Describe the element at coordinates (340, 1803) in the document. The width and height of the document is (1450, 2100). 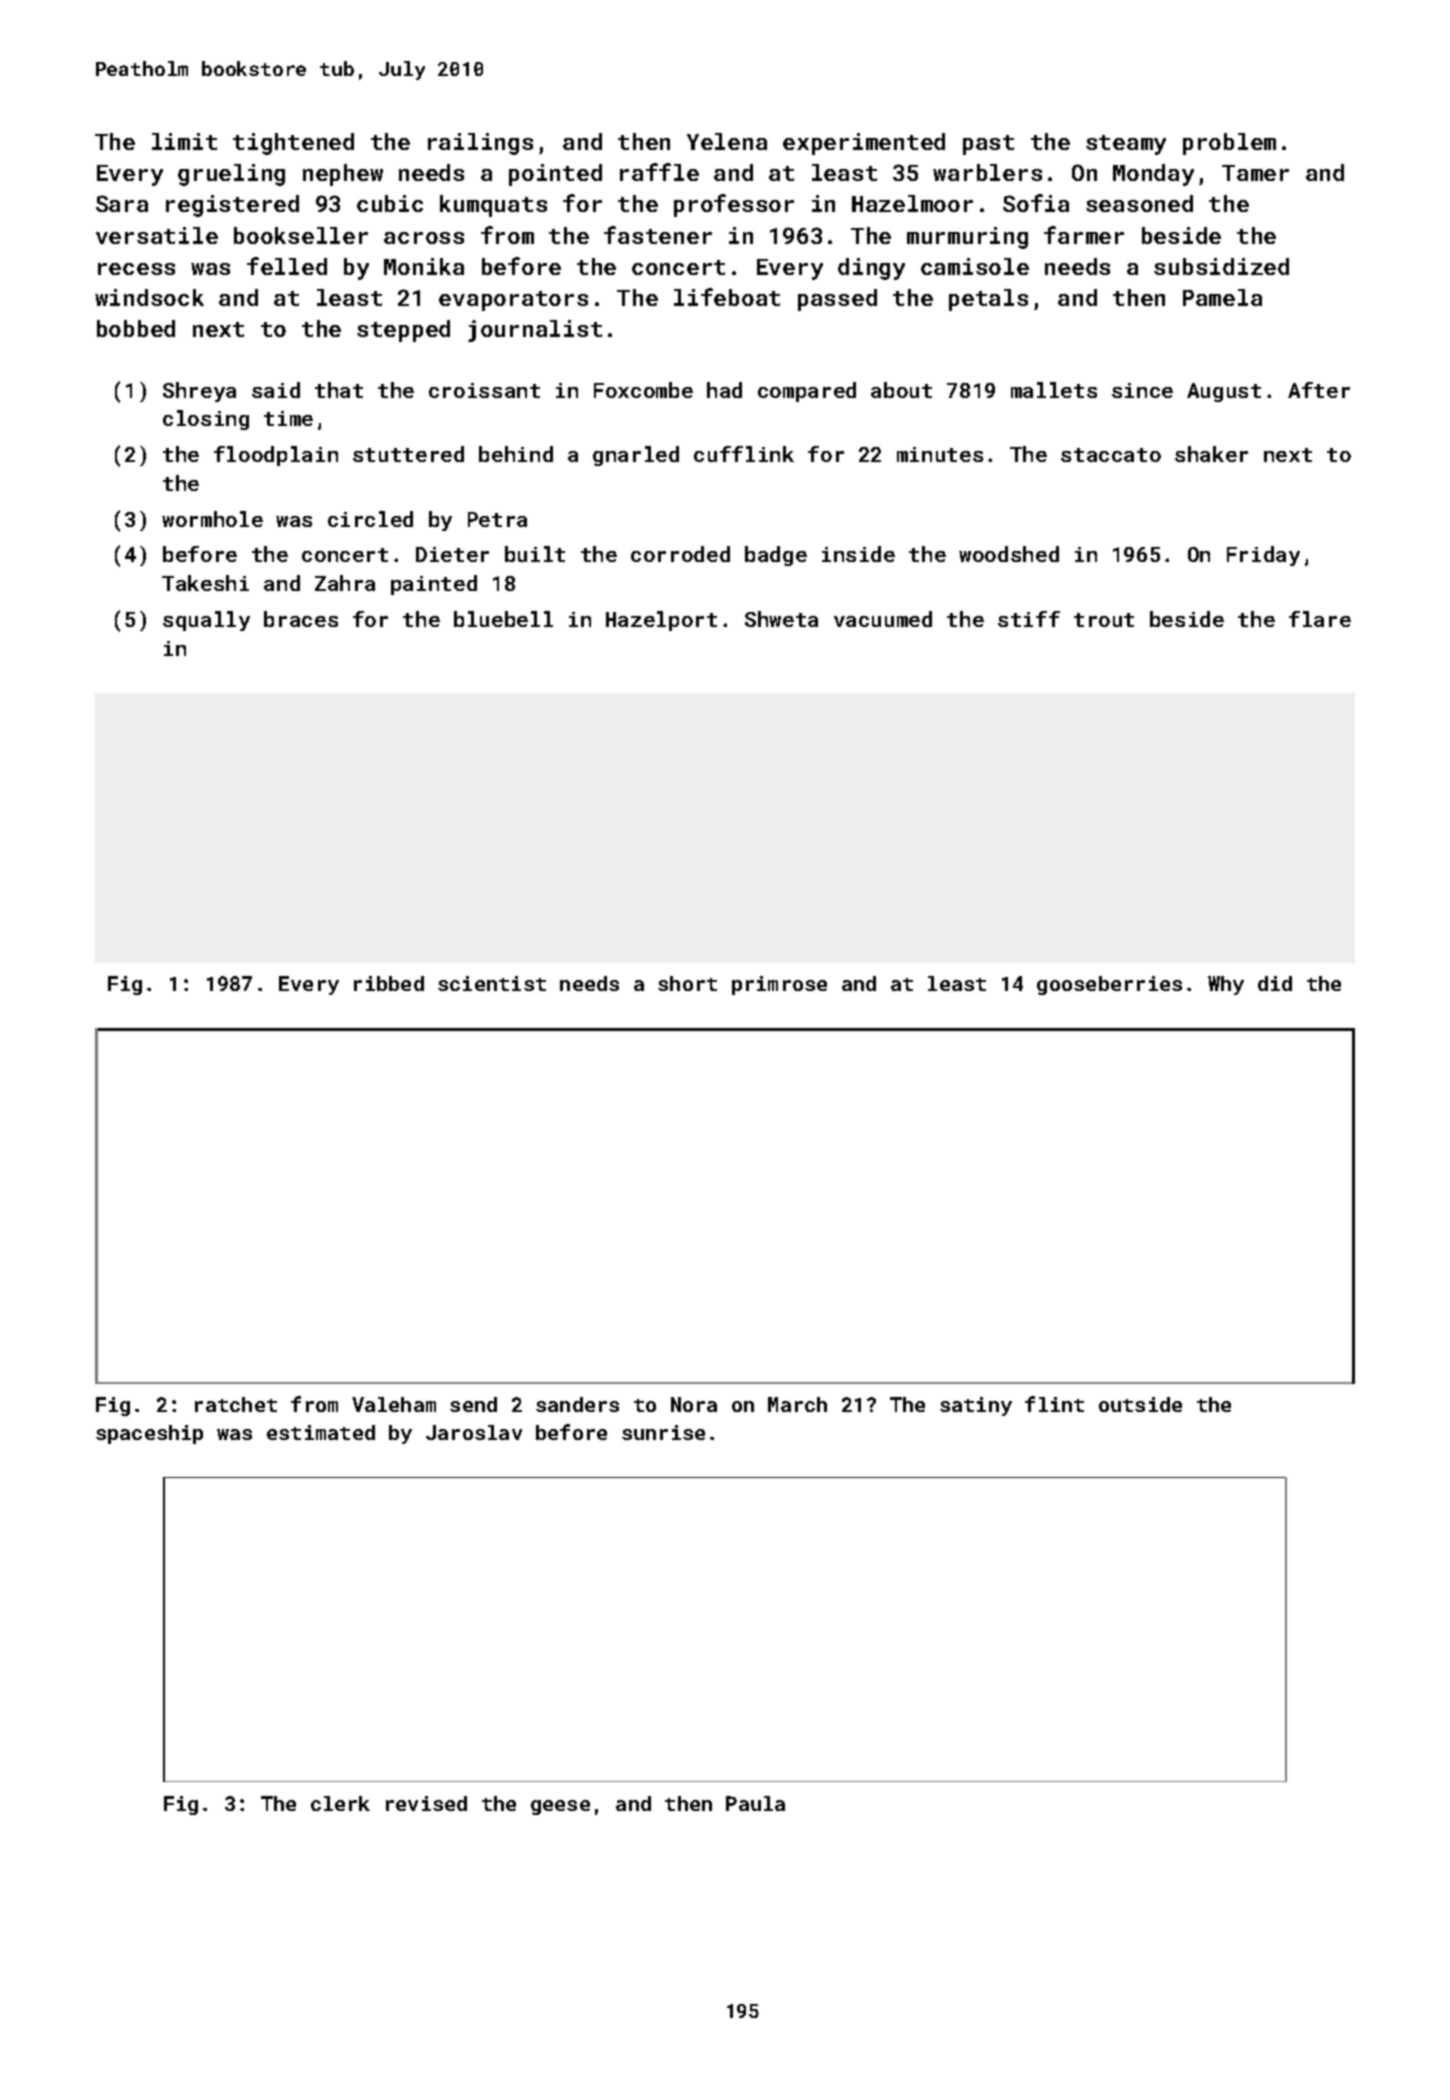
I see `clerk` at that location.
